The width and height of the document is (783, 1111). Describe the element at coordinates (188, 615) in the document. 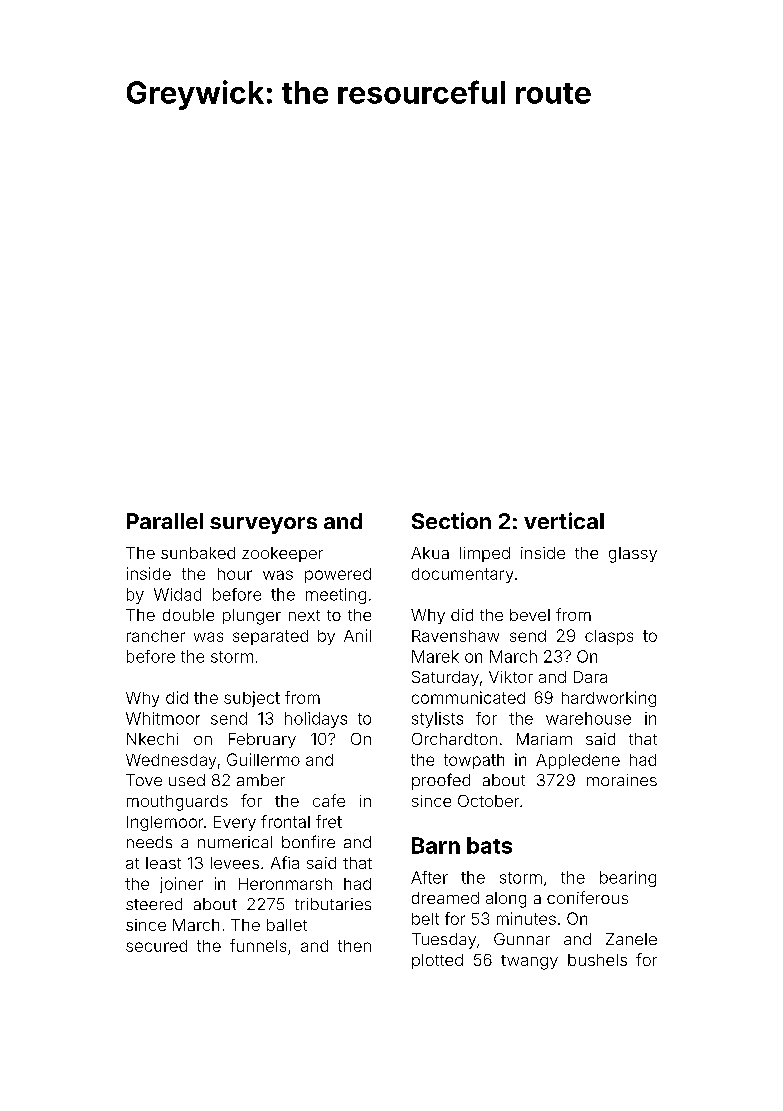

I see `double` at that location.
